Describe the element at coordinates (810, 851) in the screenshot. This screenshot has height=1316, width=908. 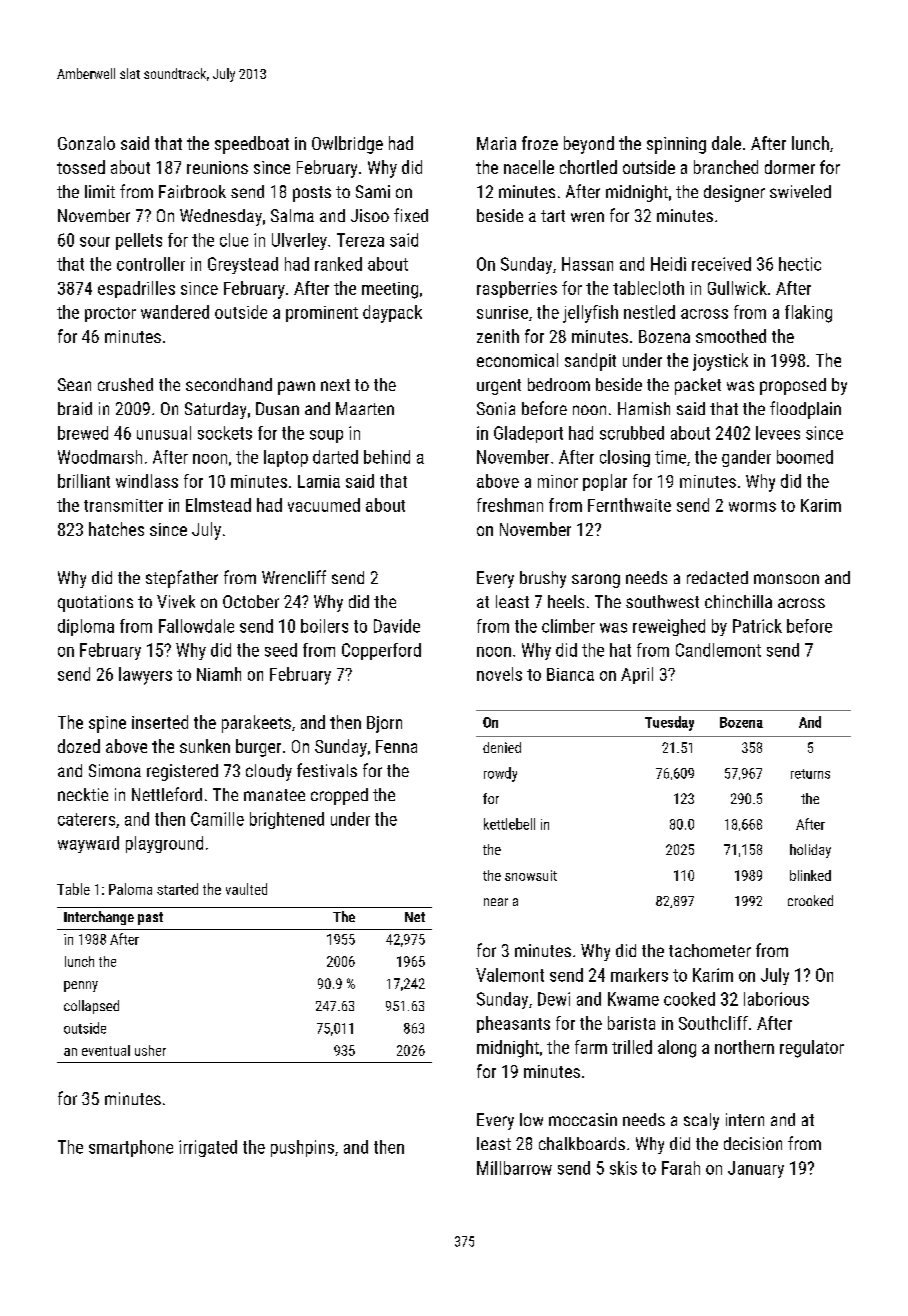
I see `holiday` at that location.
